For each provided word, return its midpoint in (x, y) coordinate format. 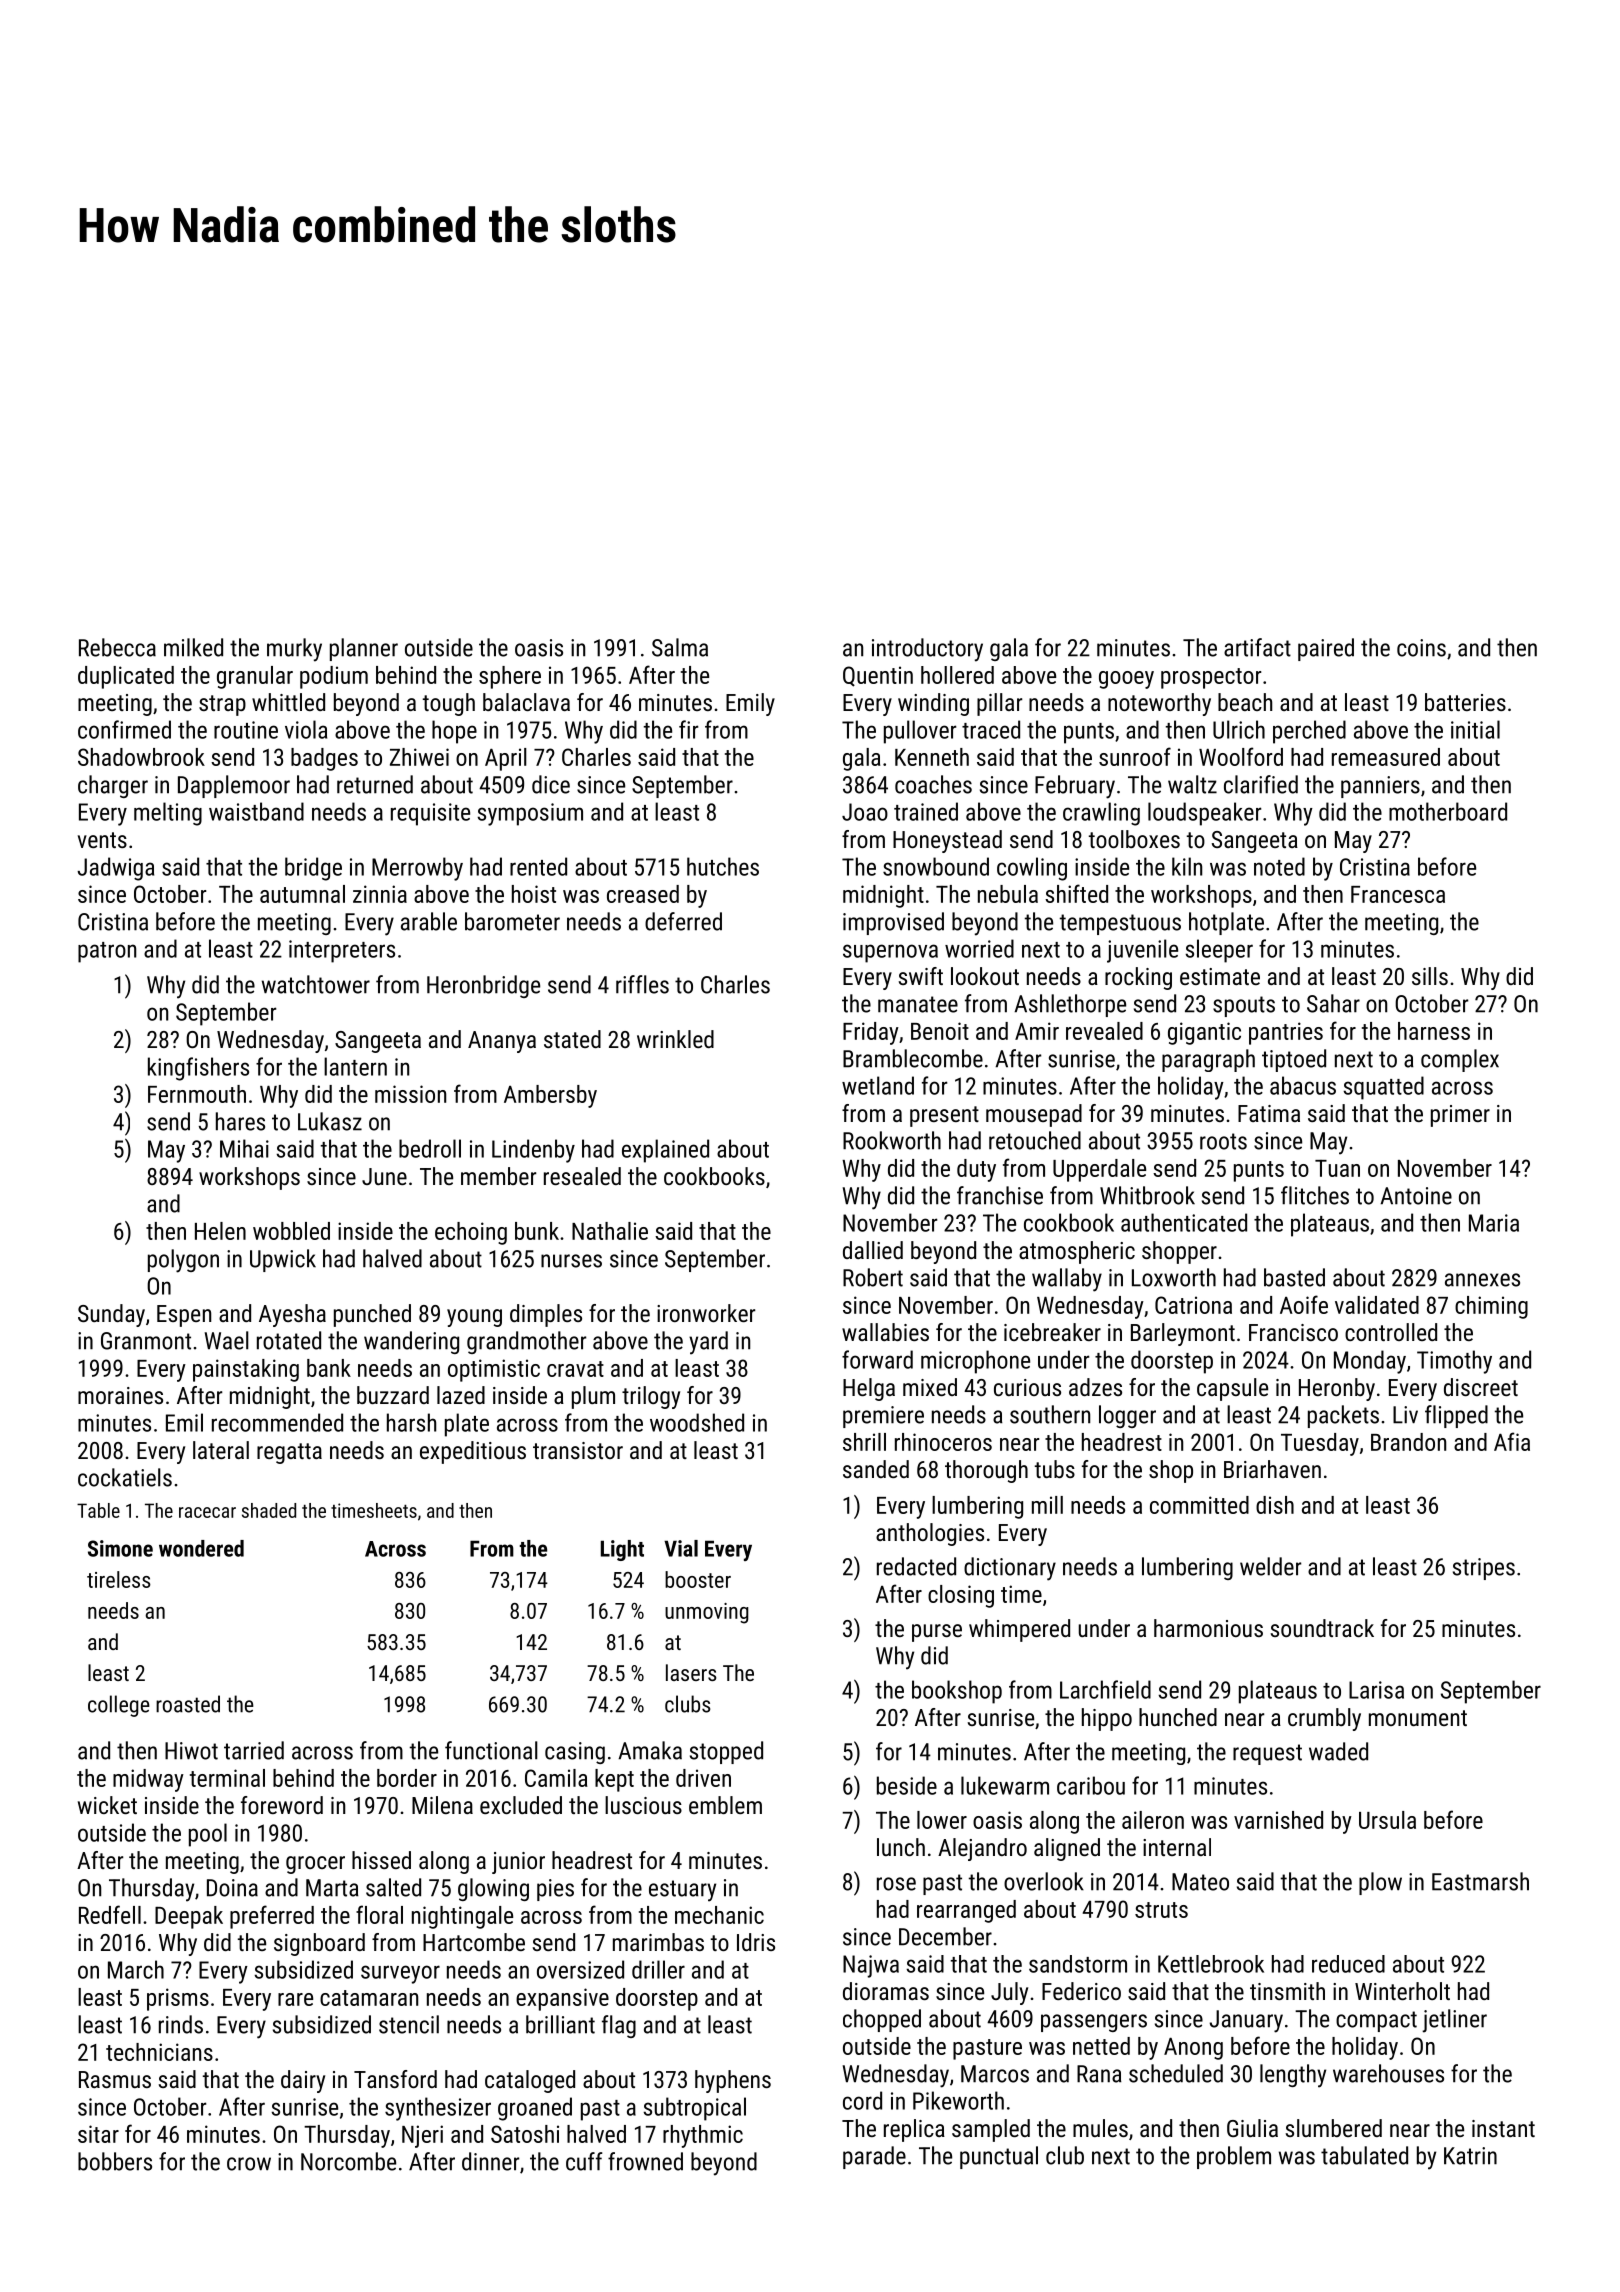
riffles (642, 984)
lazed (461, 1395)
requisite (430, 814)
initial (1475, 729)
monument (1418, 1718)
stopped (726, 1752)
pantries (1286, 1033)
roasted (188, 1704)
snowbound (936, 866)
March (136, 1969)
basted (1294, 1277)
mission (410, 1094)
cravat (575, 1369)
